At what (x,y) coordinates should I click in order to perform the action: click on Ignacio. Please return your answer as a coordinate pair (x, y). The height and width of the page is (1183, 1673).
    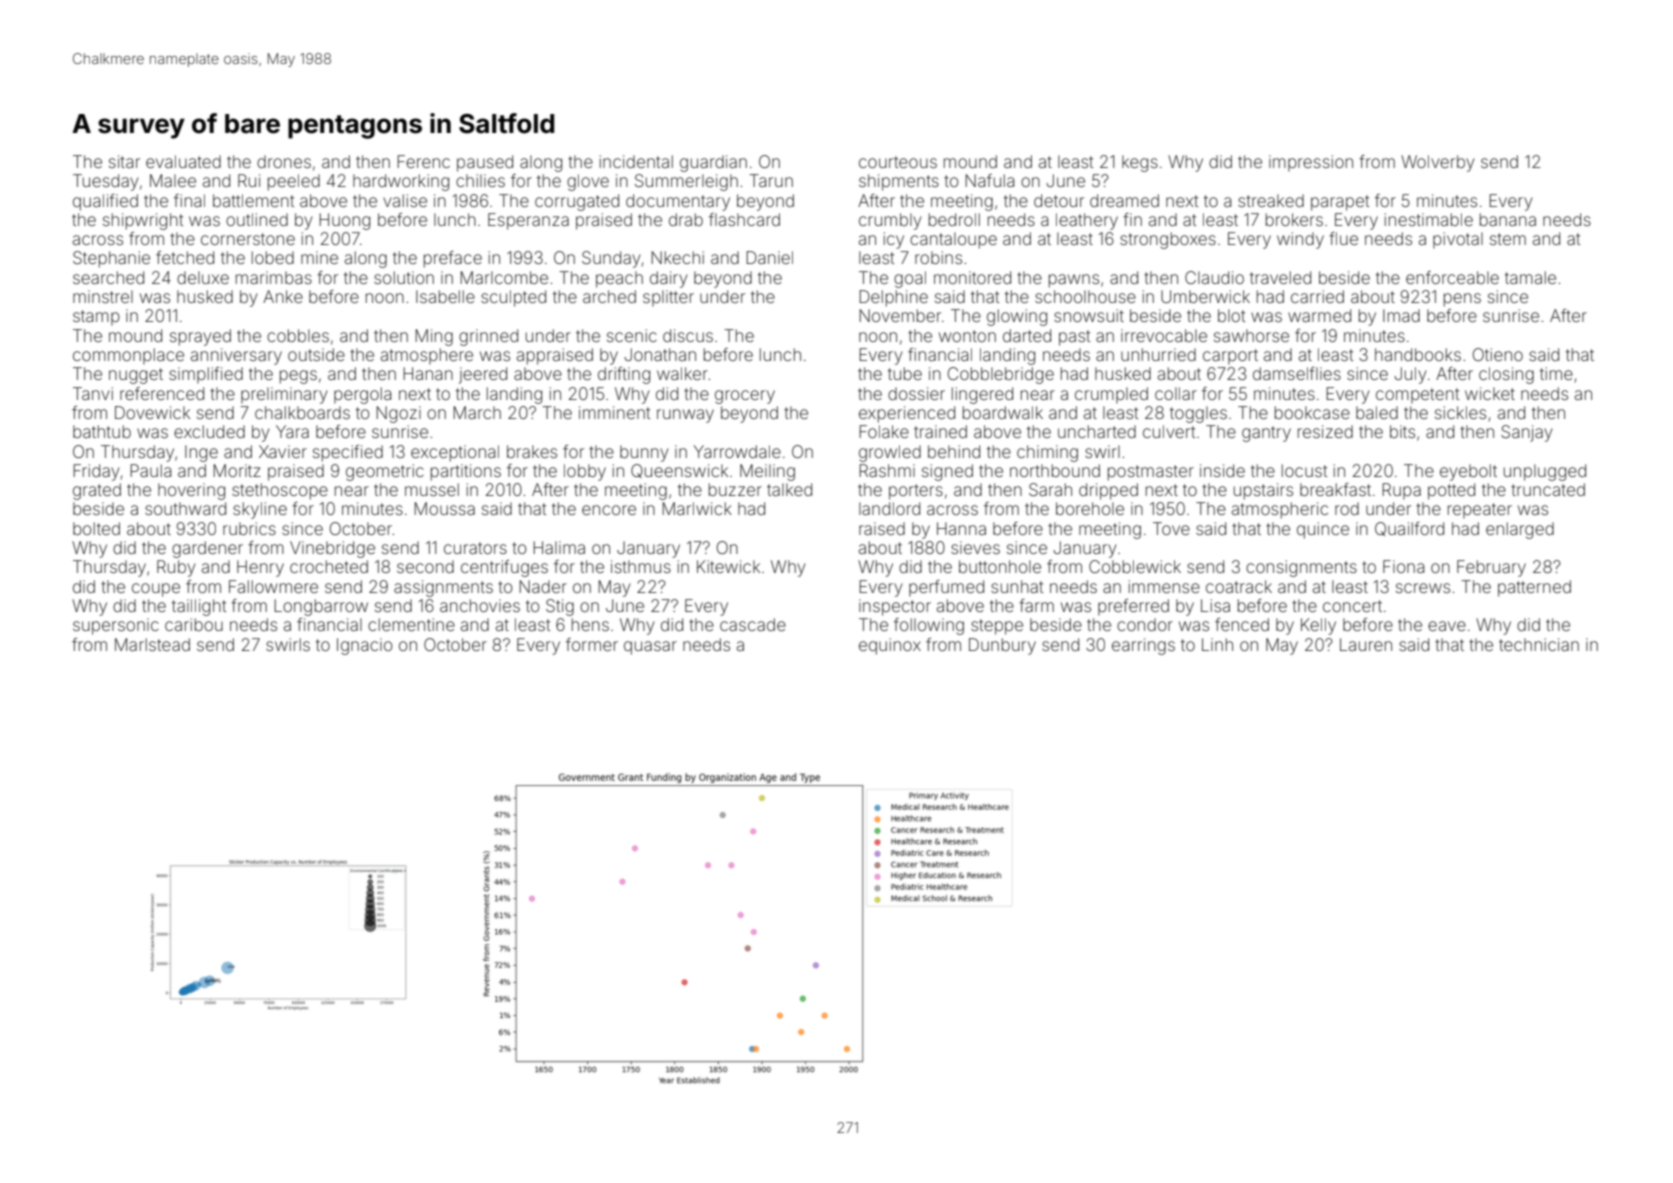
    Looking at the image, I should click on (364, 646).
